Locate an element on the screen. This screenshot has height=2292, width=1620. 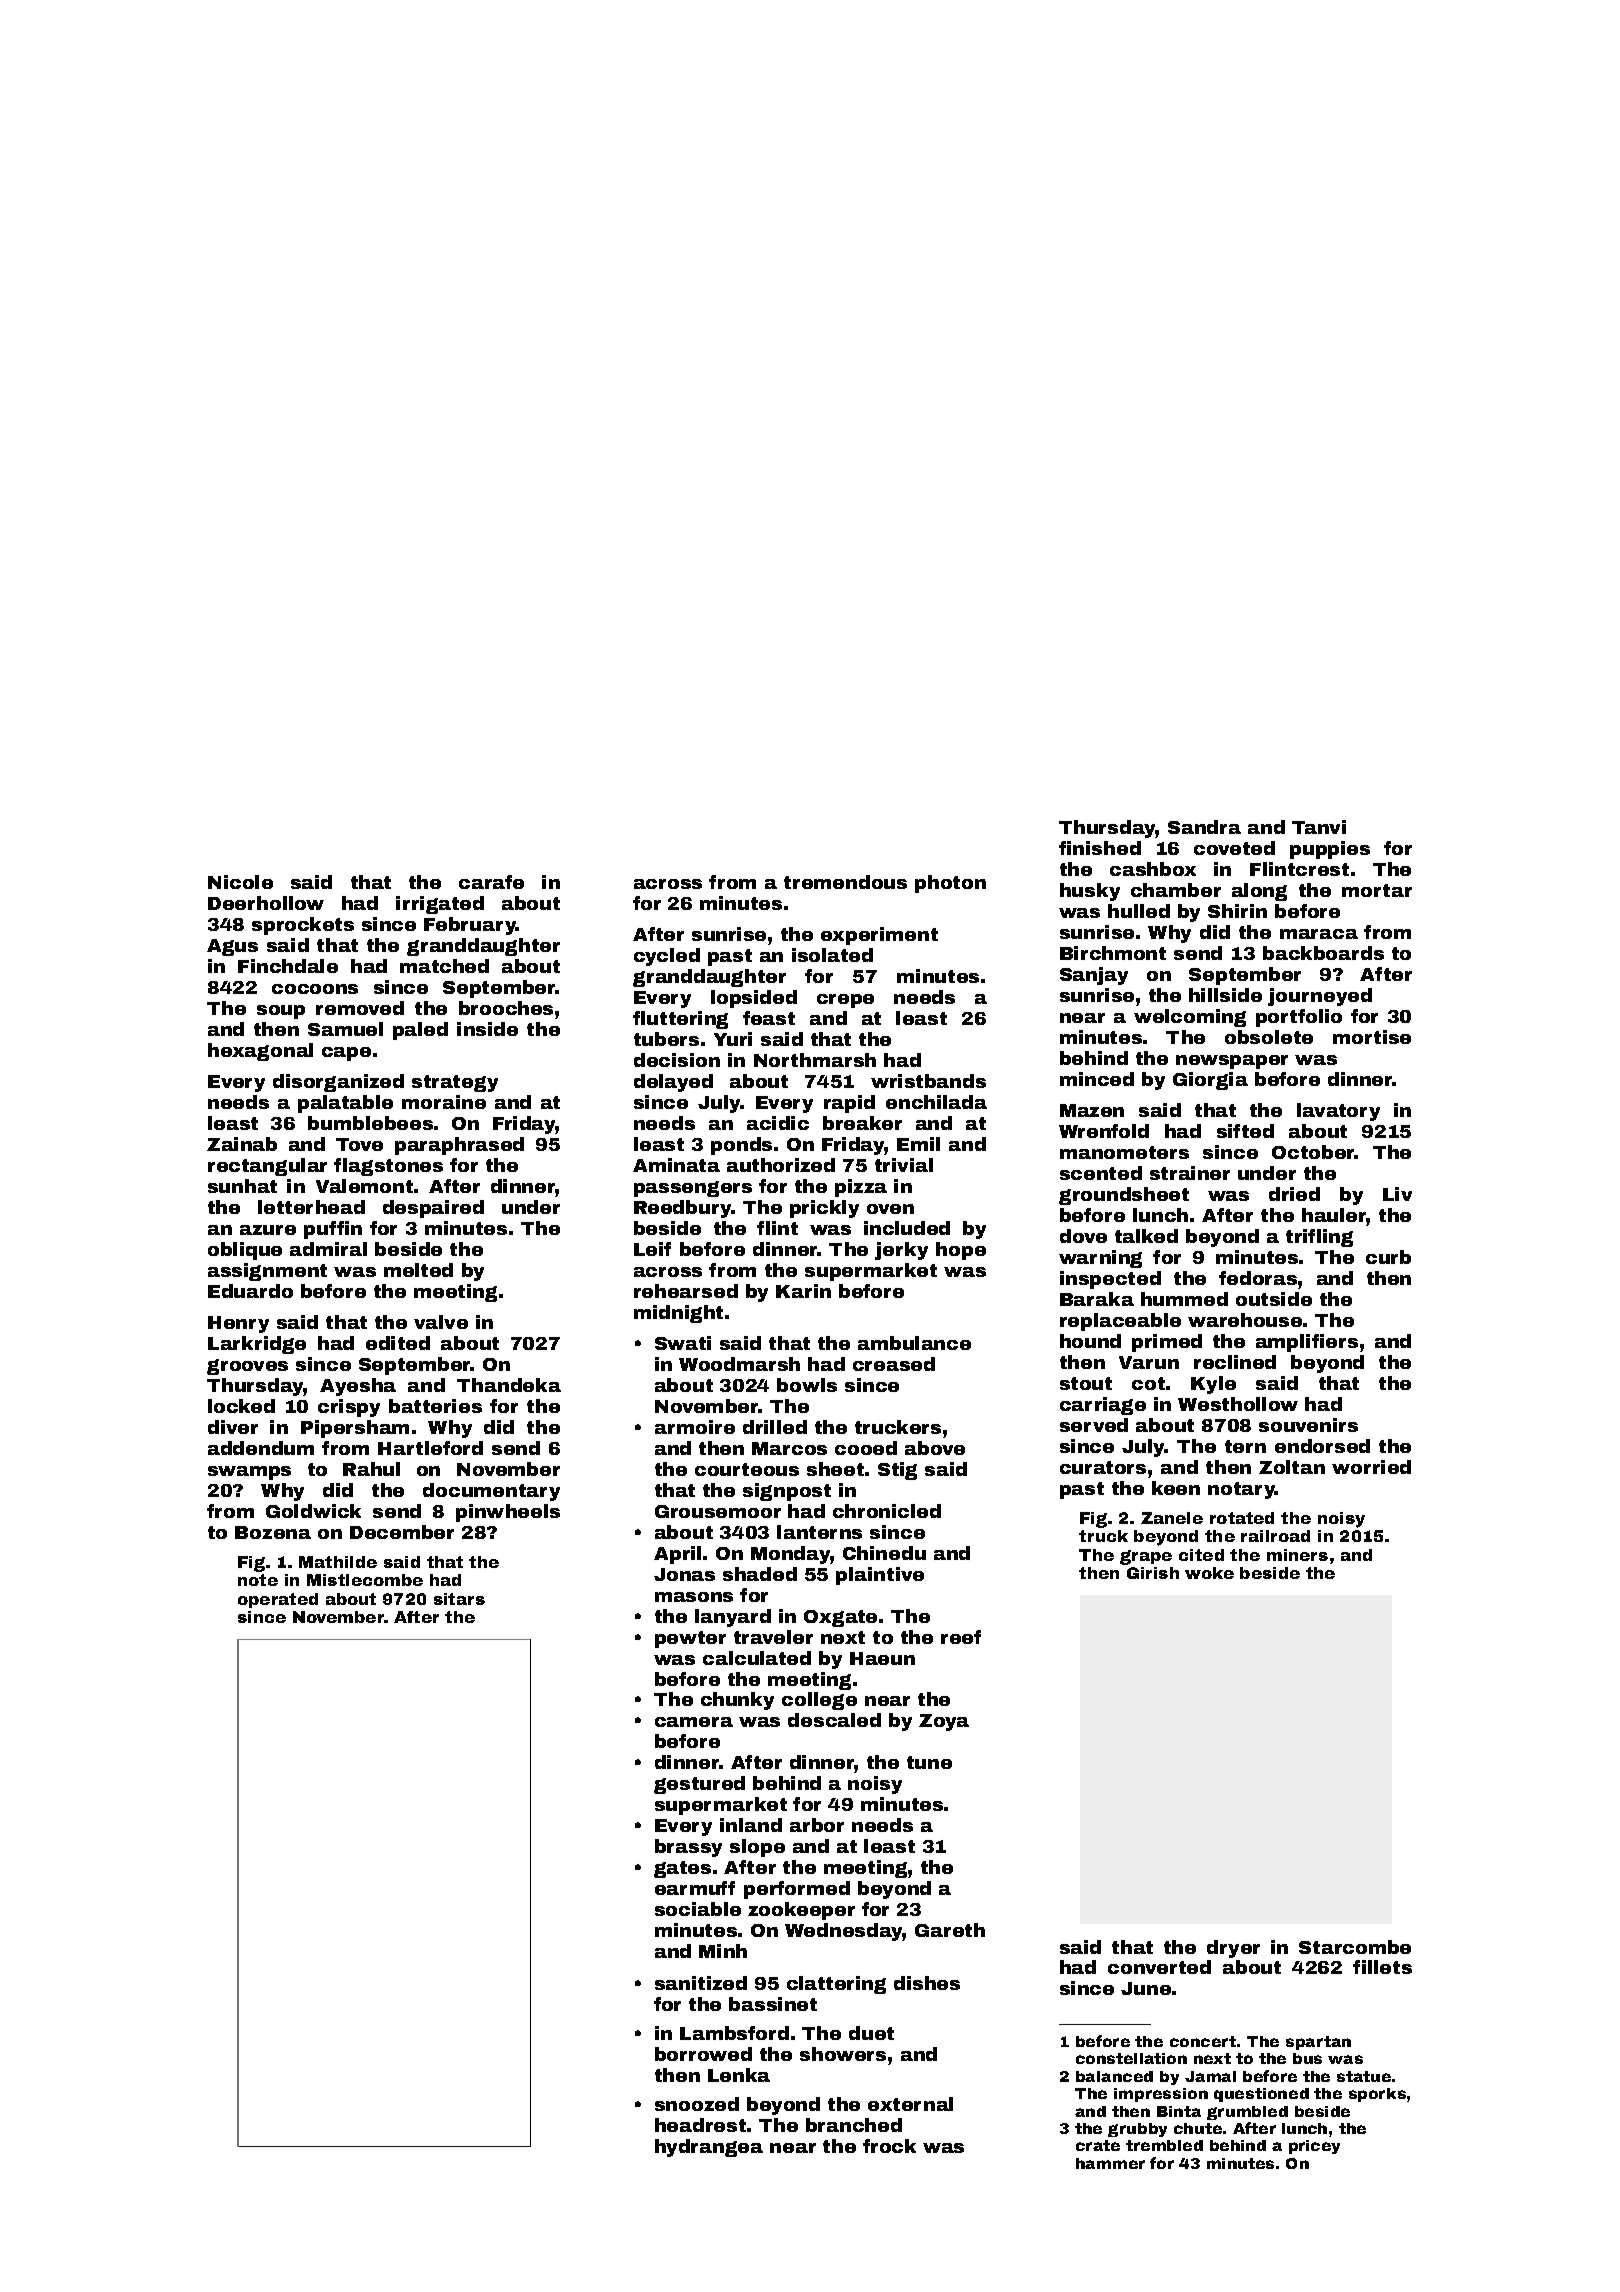
fillets is located at coordinates (1382, 1967).
